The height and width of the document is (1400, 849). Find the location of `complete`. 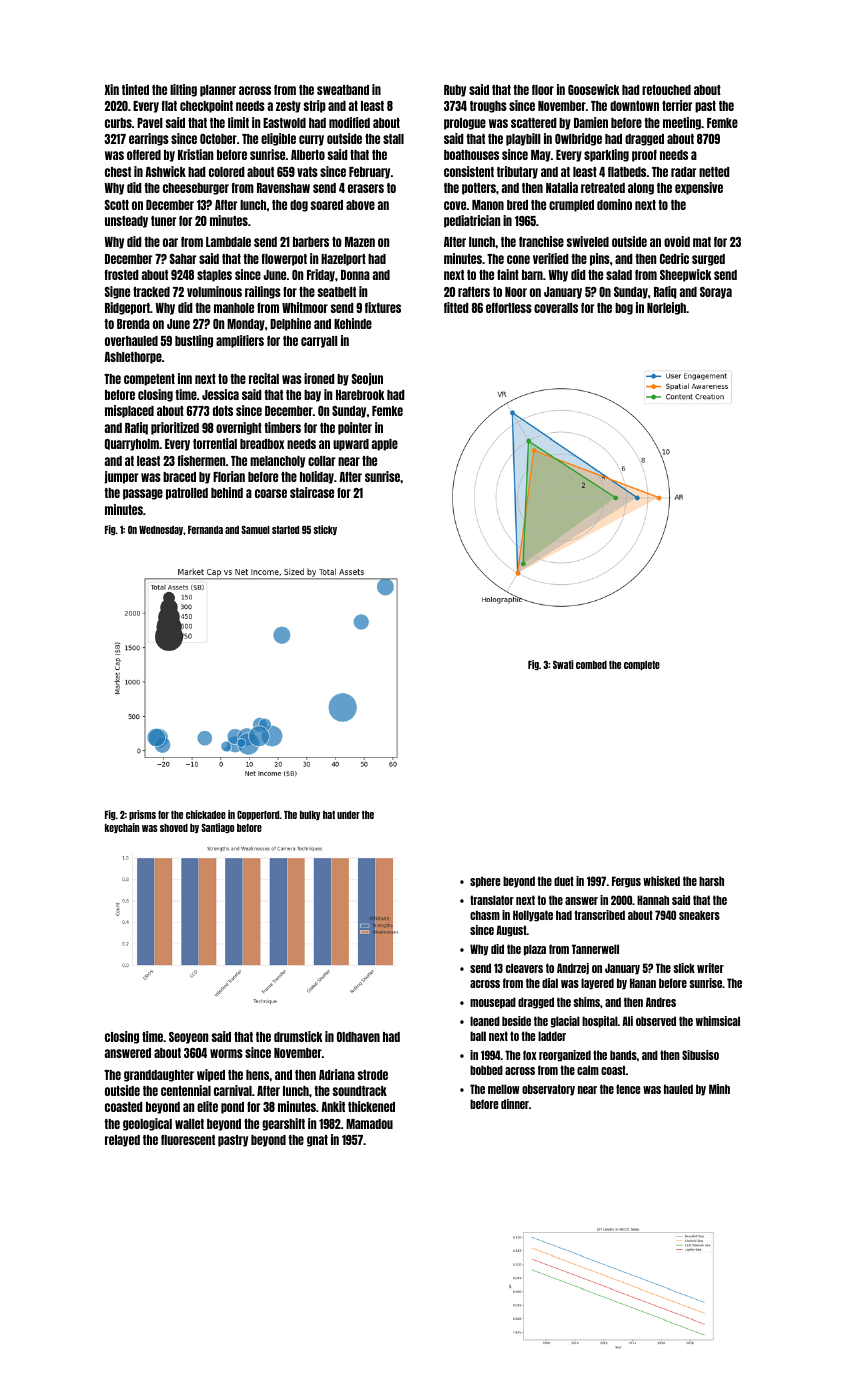

complete is located at coordinates (642, 665).
